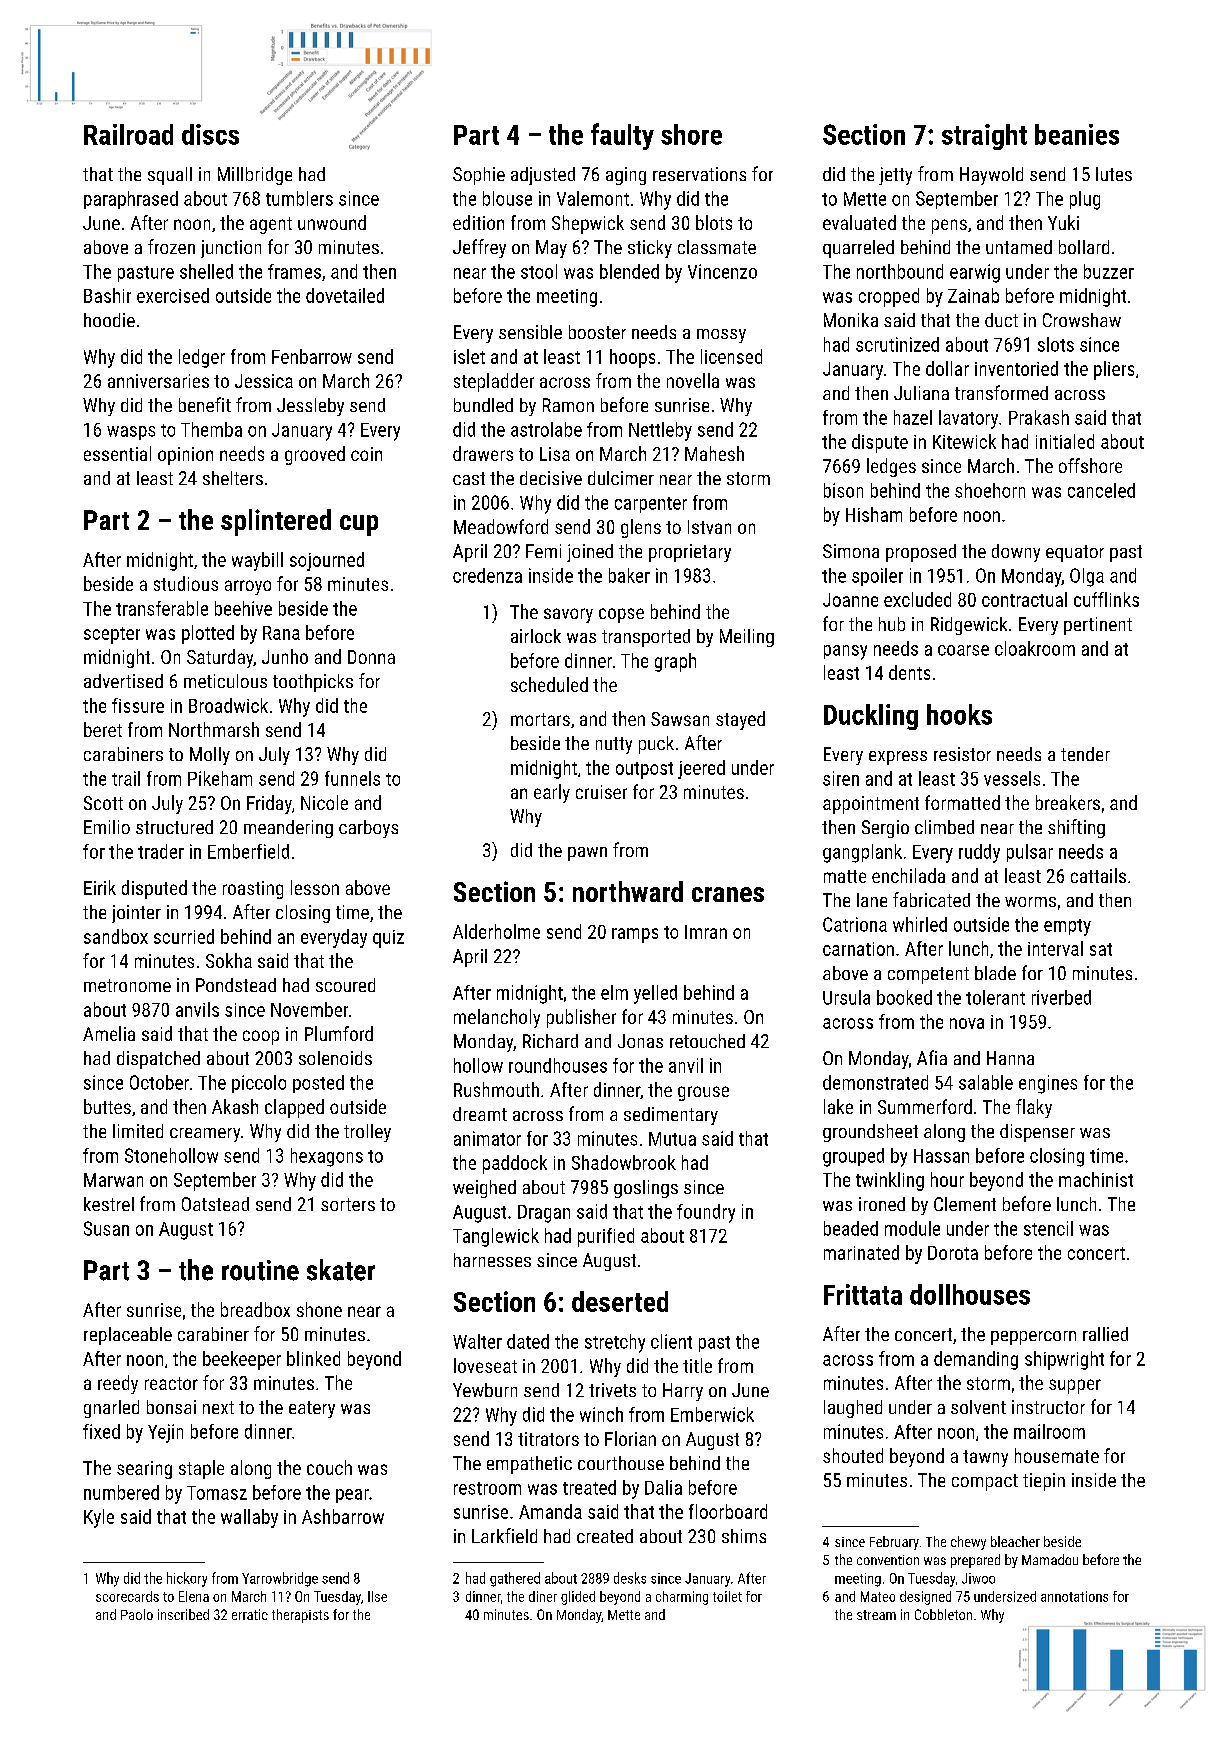 The height and width of the screenshot is (1738, 1229). Describe the element at coordinates (747, 638) in the screenshot. I see `Meiling` at that location.
